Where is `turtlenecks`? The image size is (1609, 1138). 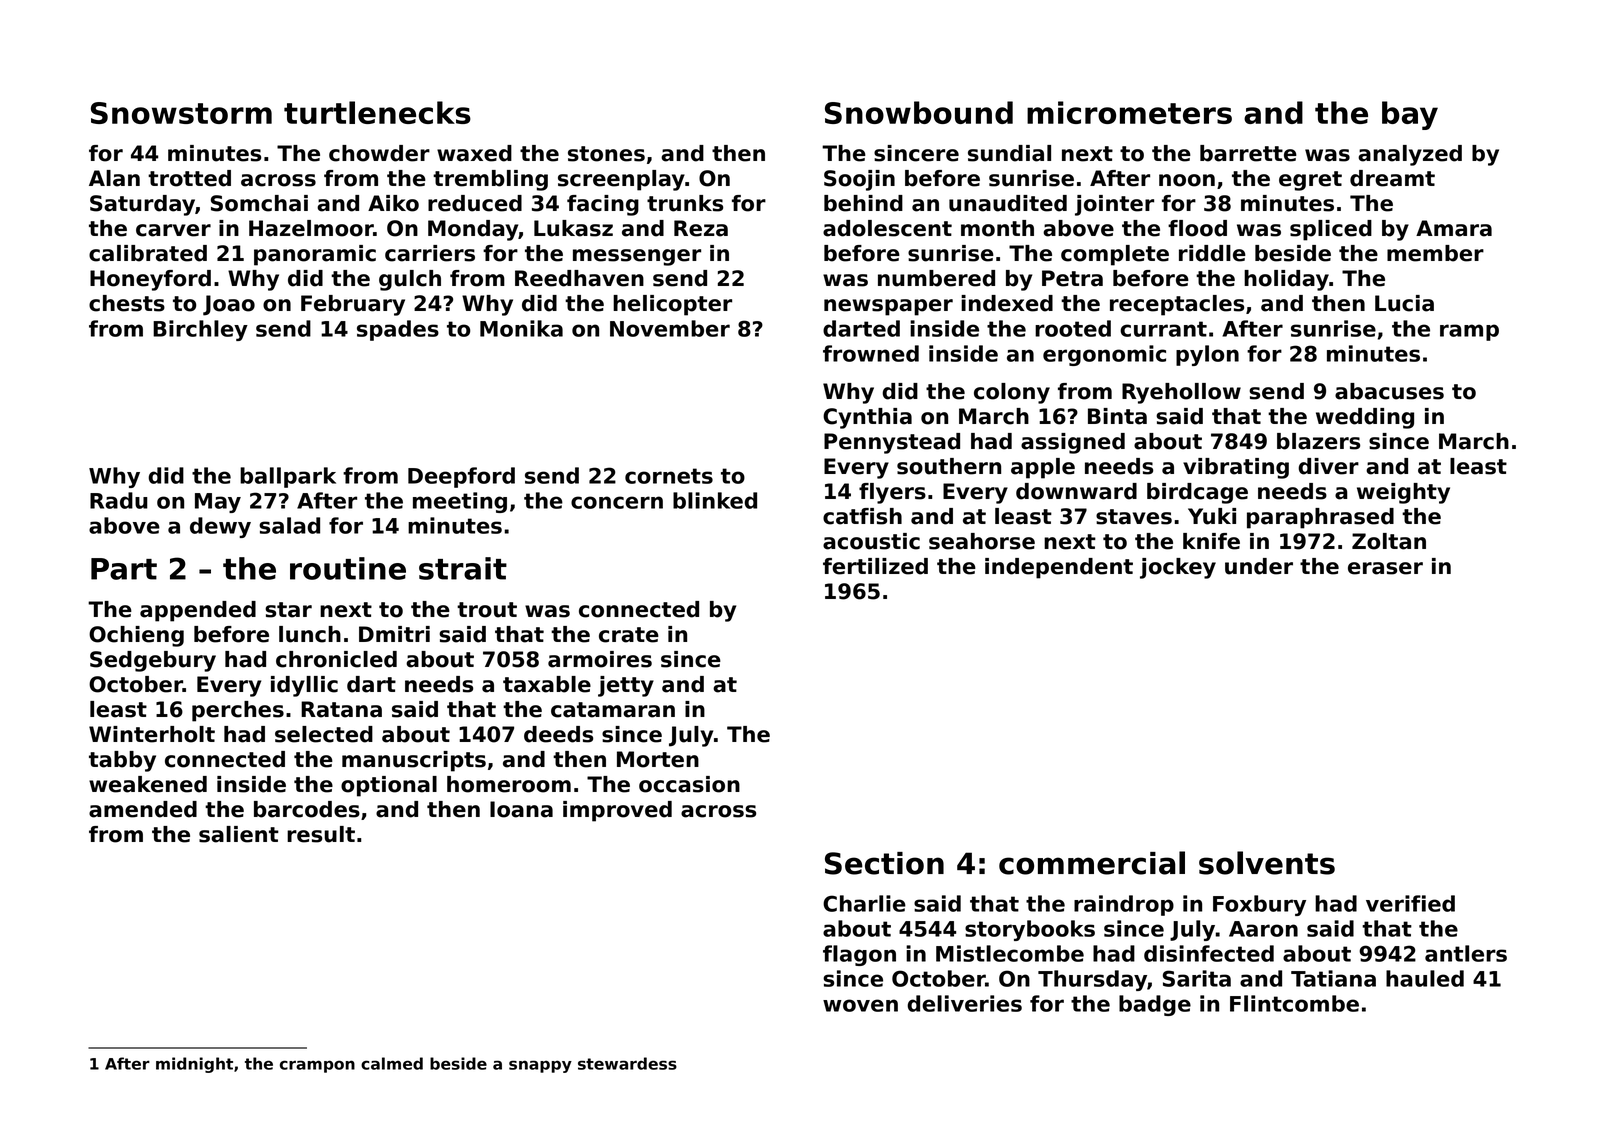 turtlenecks is located at coordinates (377, 112).
